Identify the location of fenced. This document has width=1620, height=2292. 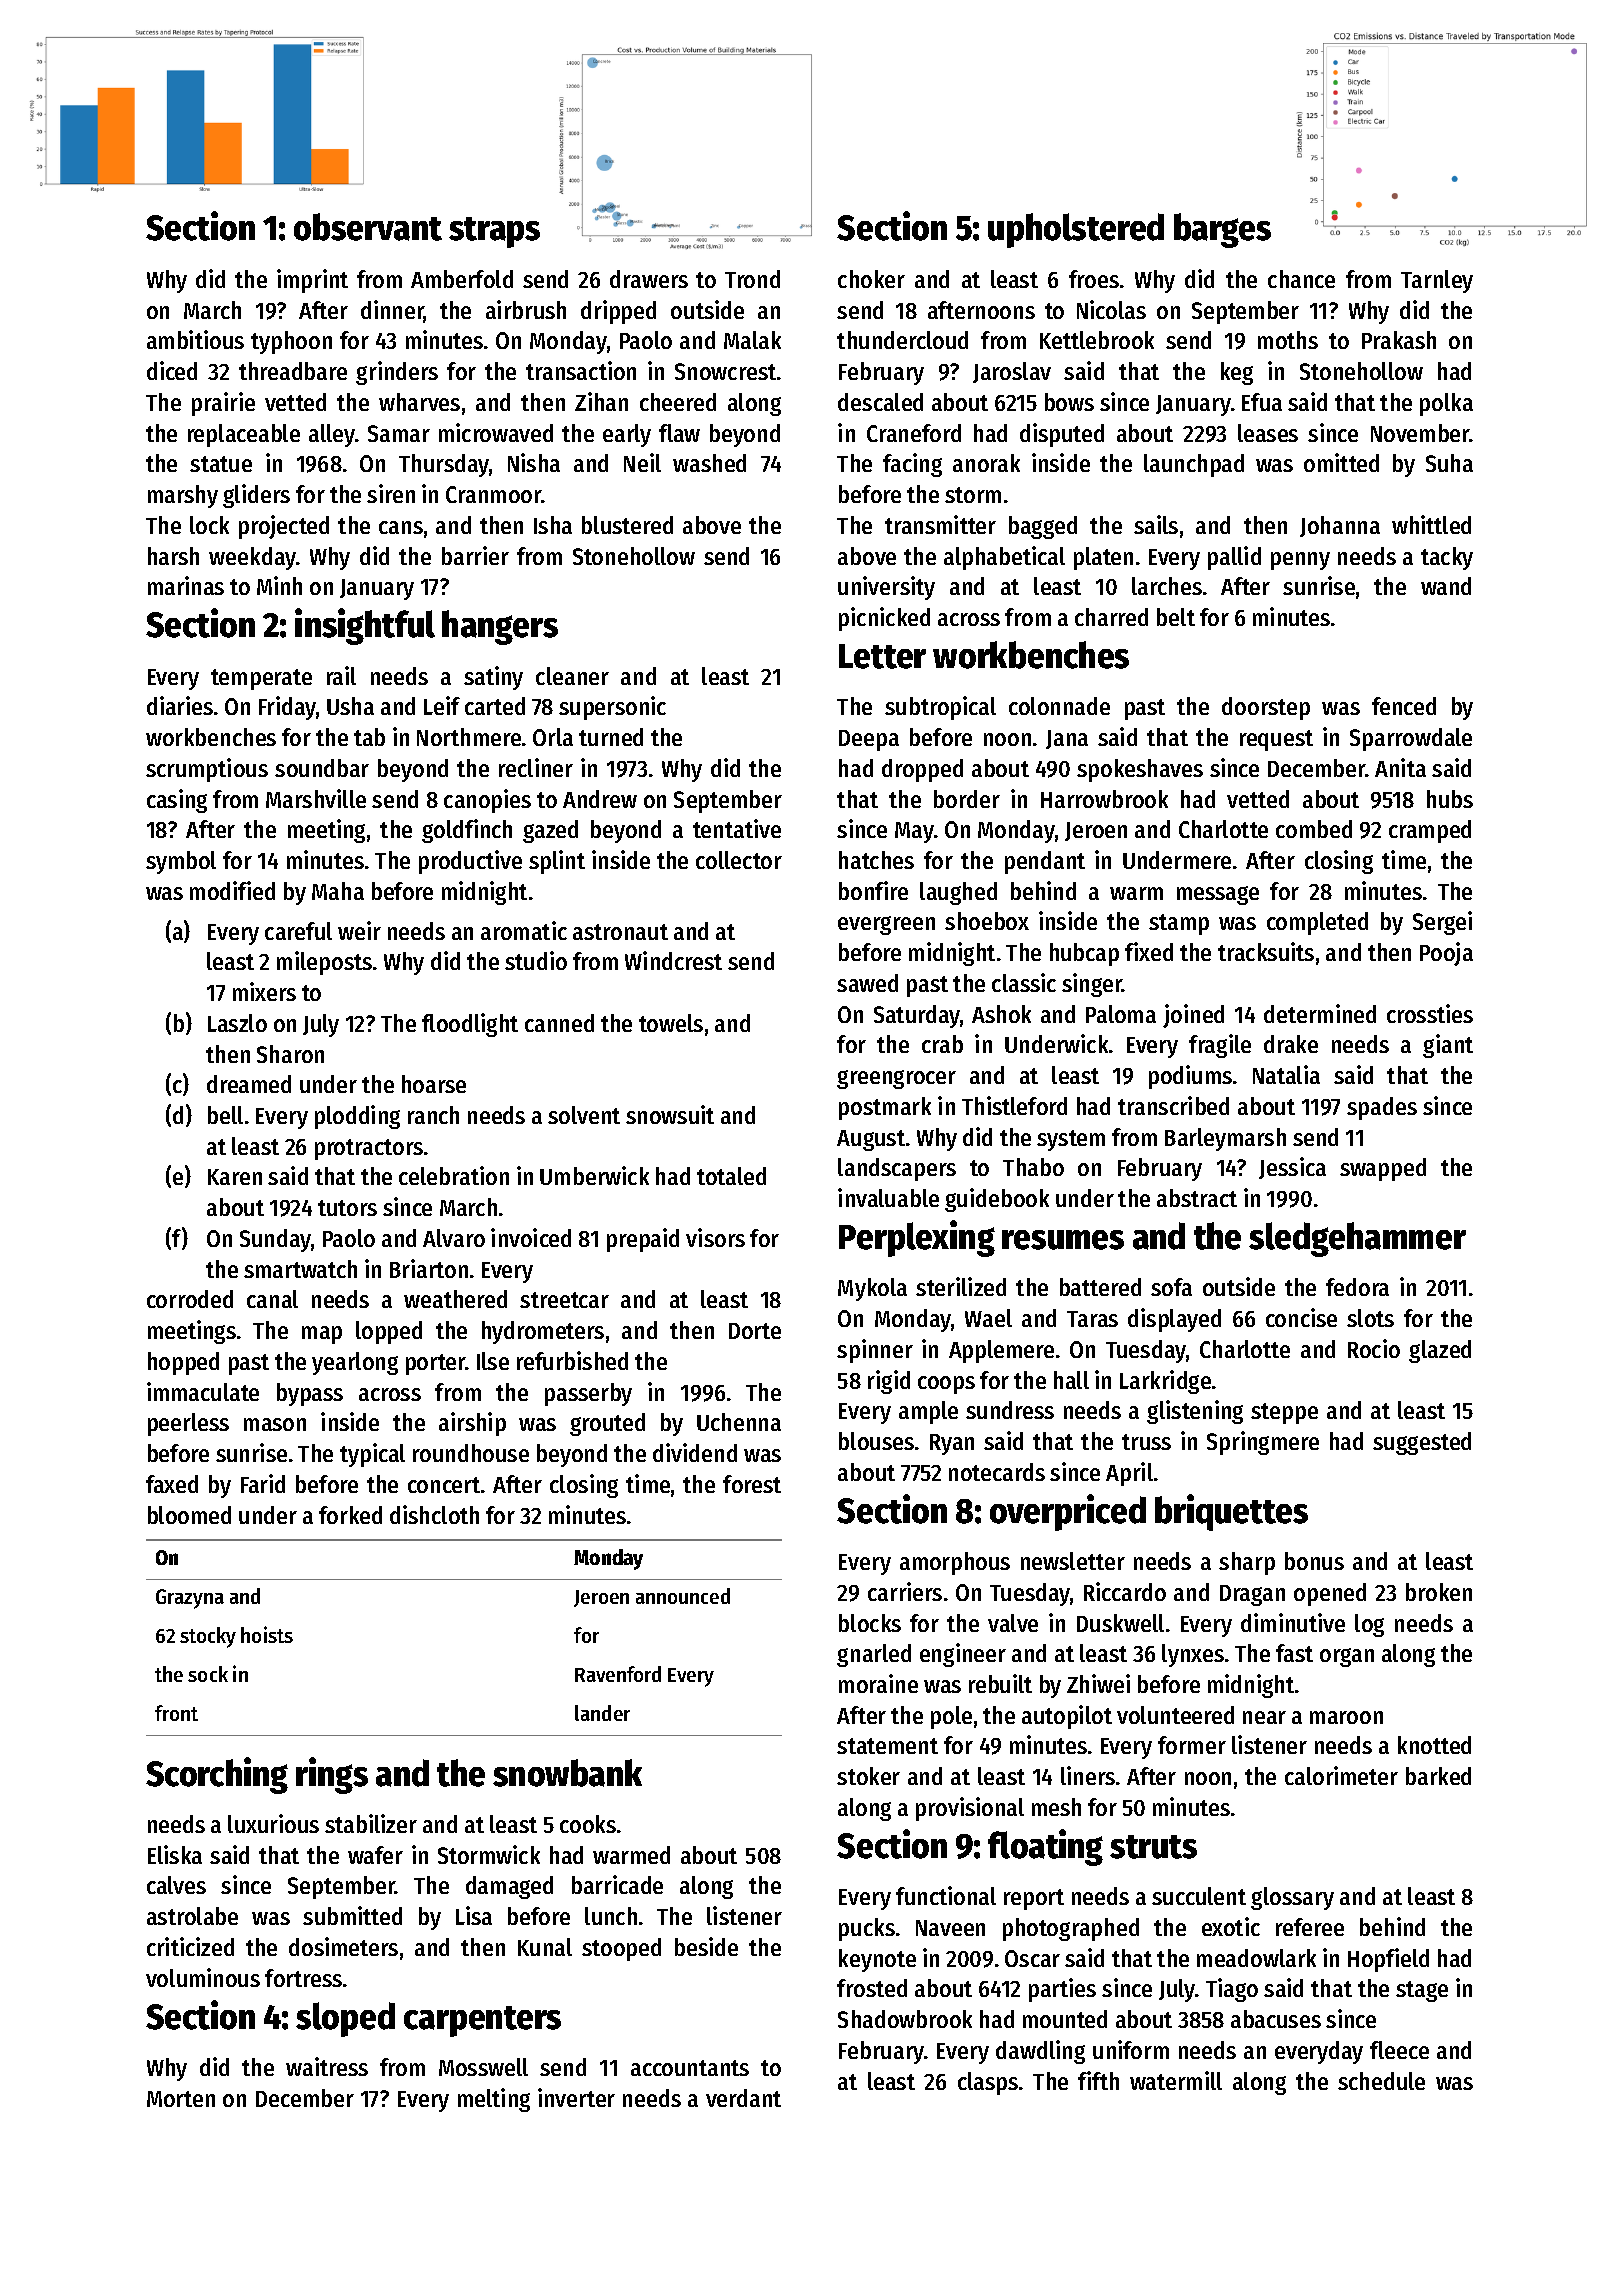
(1404, 706).
